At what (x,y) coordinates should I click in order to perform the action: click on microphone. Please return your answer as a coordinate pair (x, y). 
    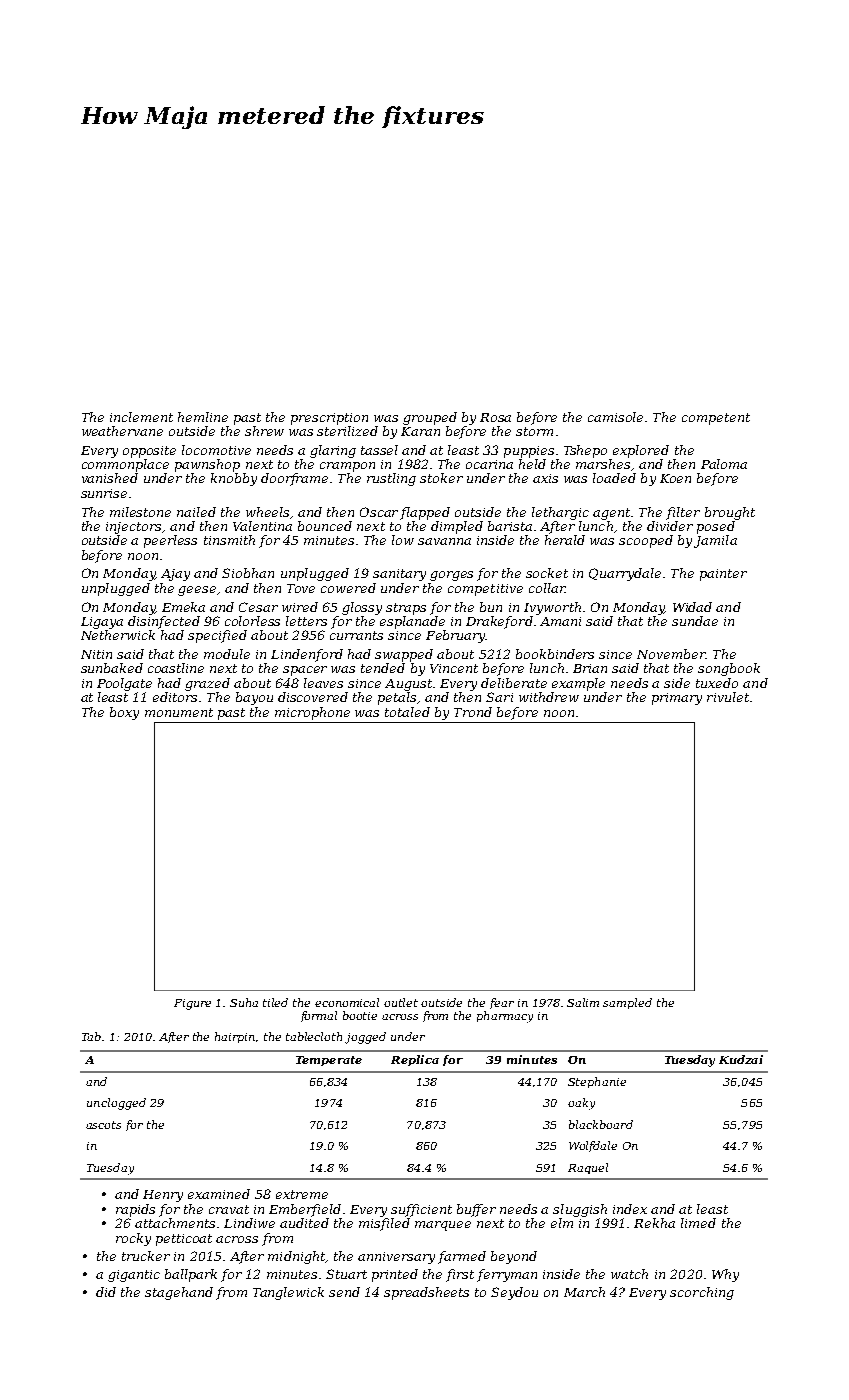
    Looking at the image, I should click on (312, 713).
